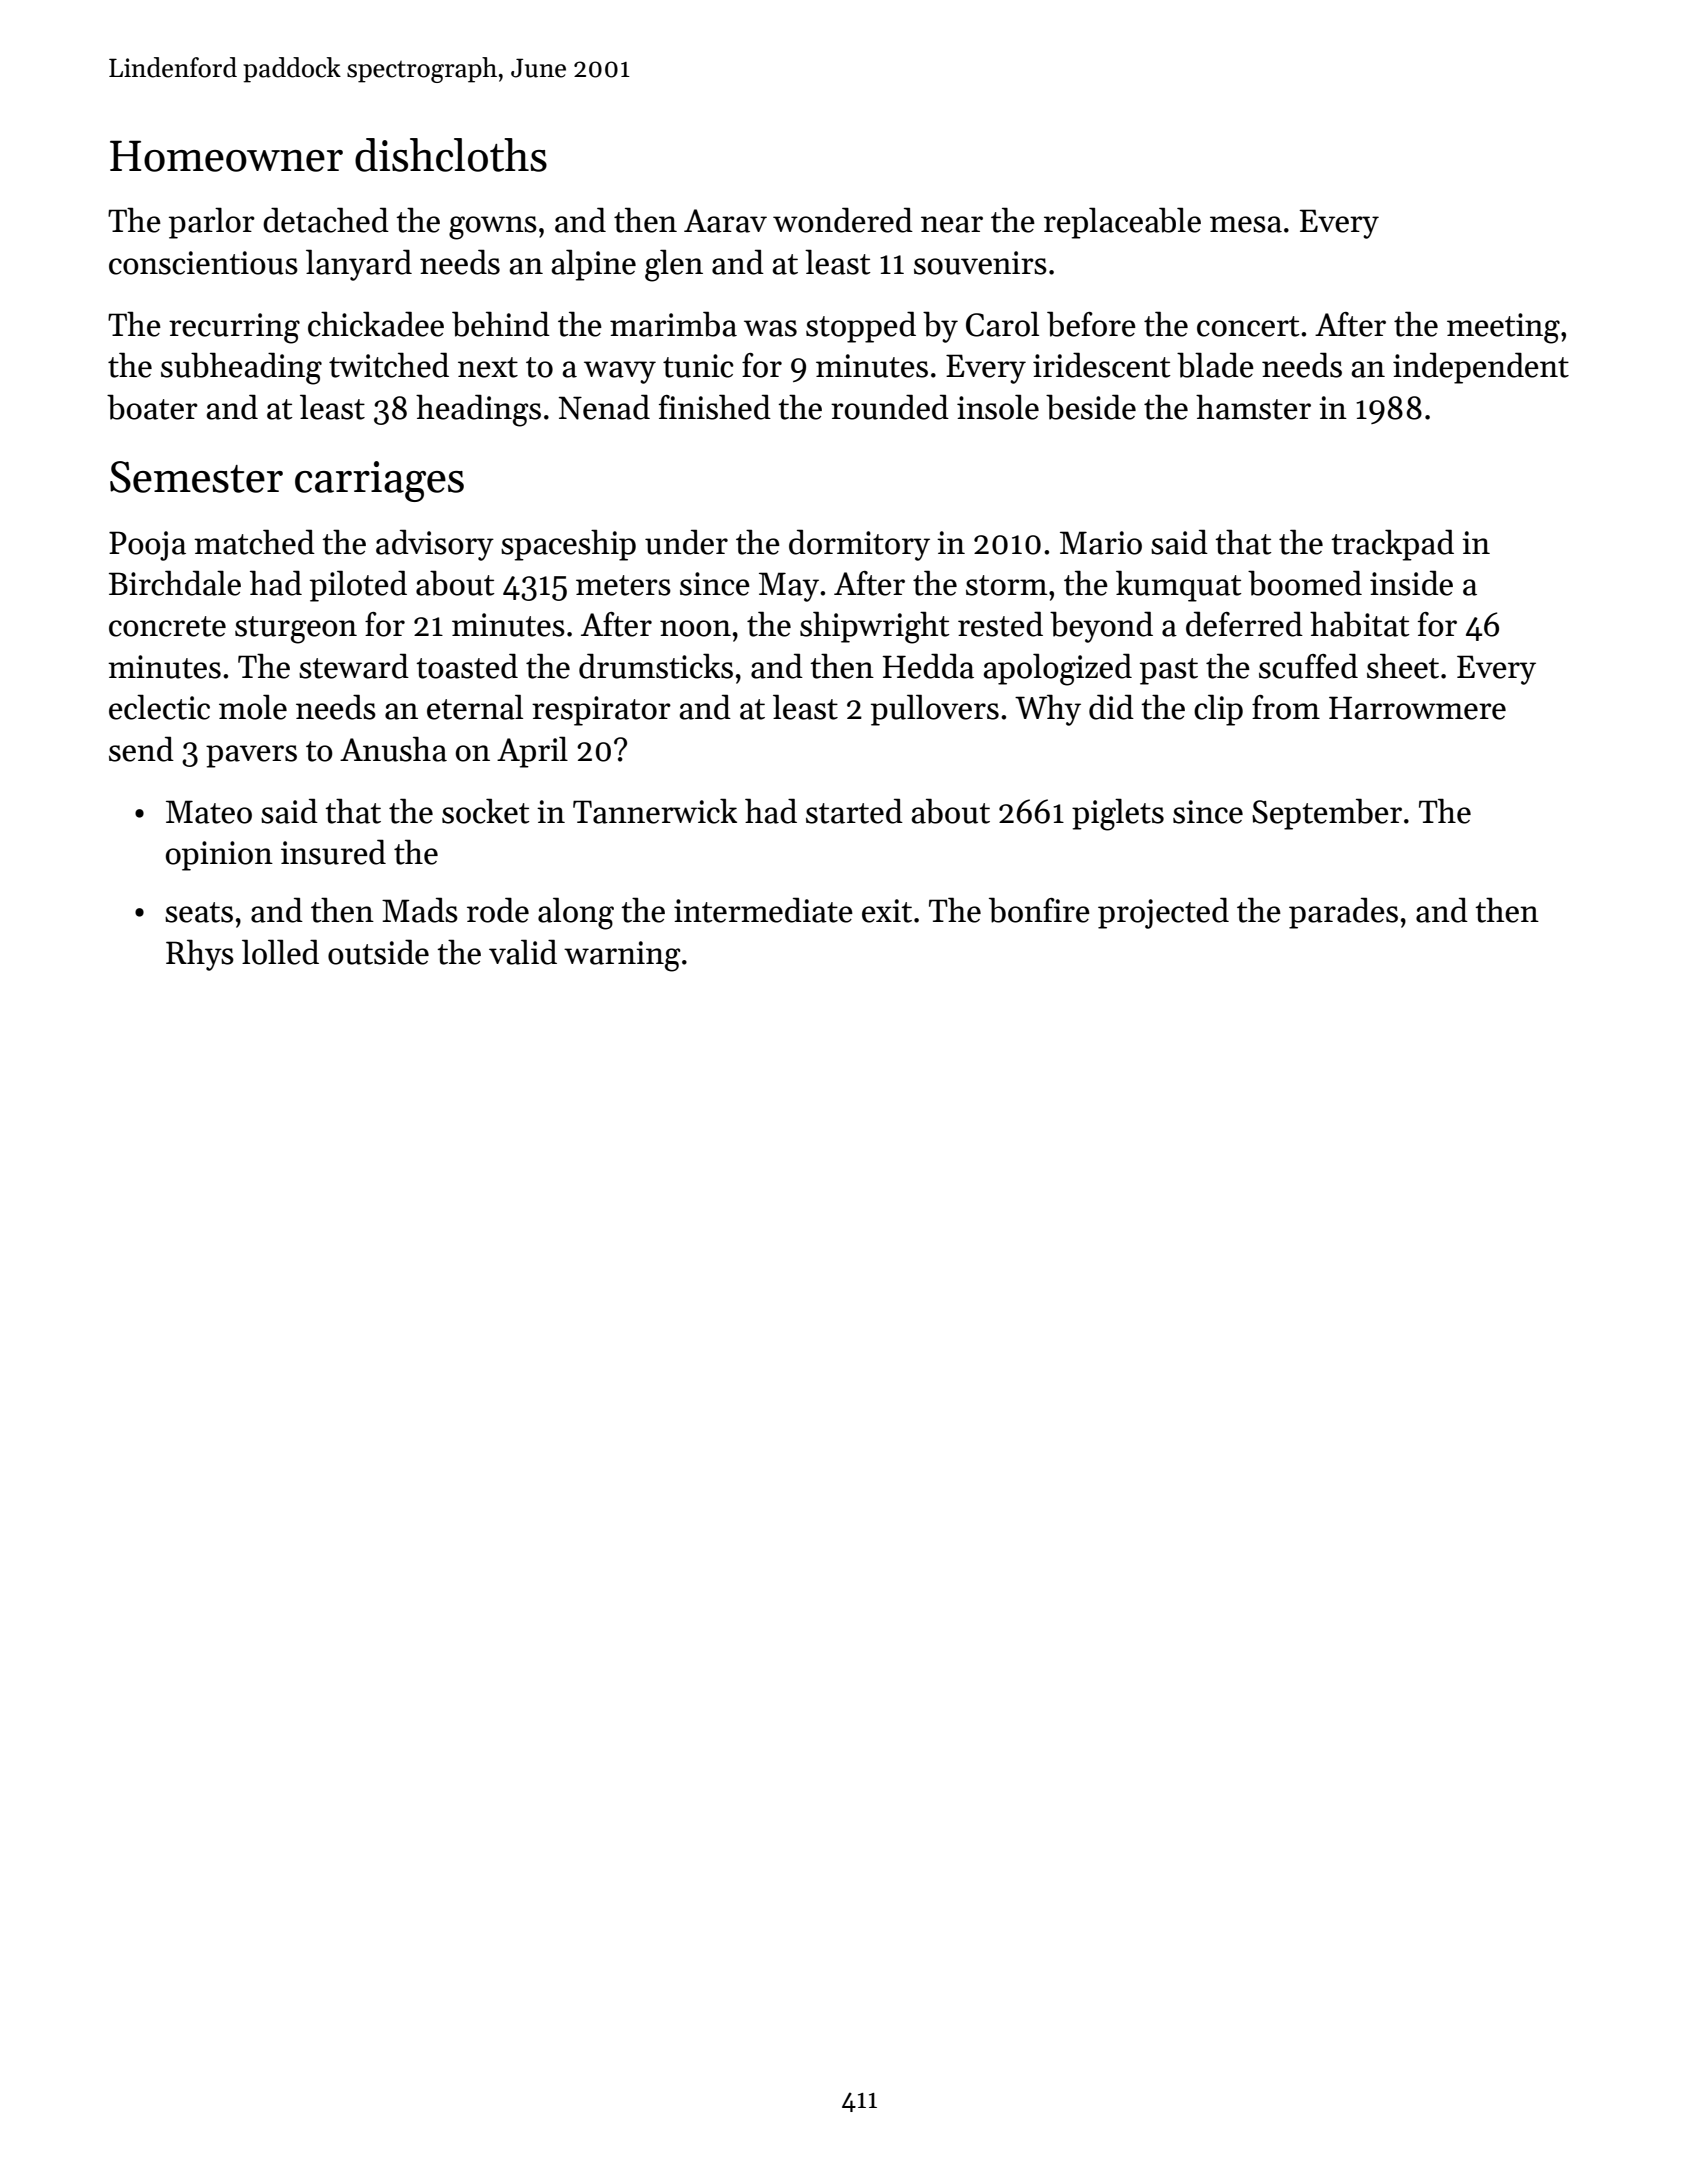  I want to click on respirator, so click(601, 711).
